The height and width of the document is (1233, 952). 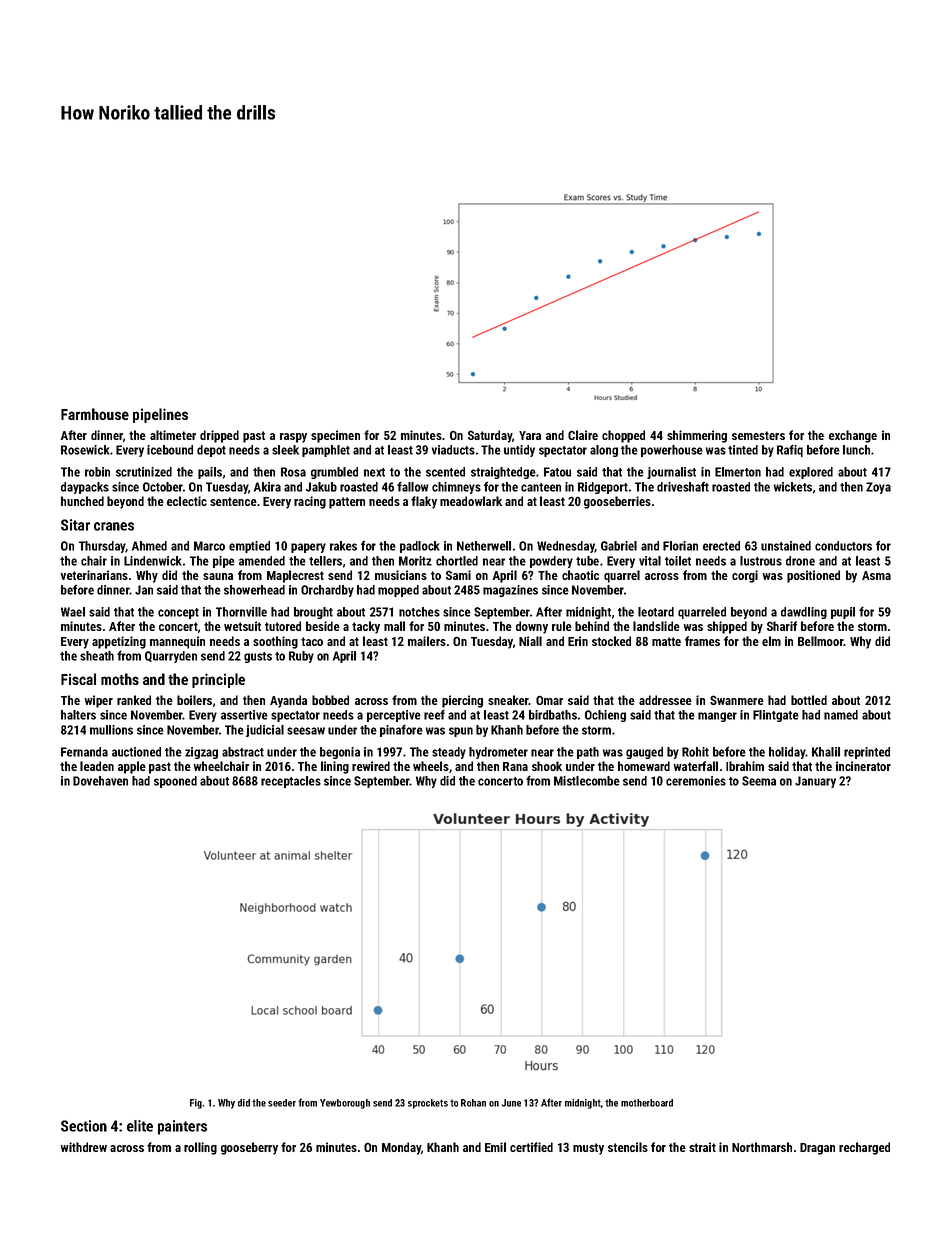 I want to click on lunch, so click(x=856, y=450).
